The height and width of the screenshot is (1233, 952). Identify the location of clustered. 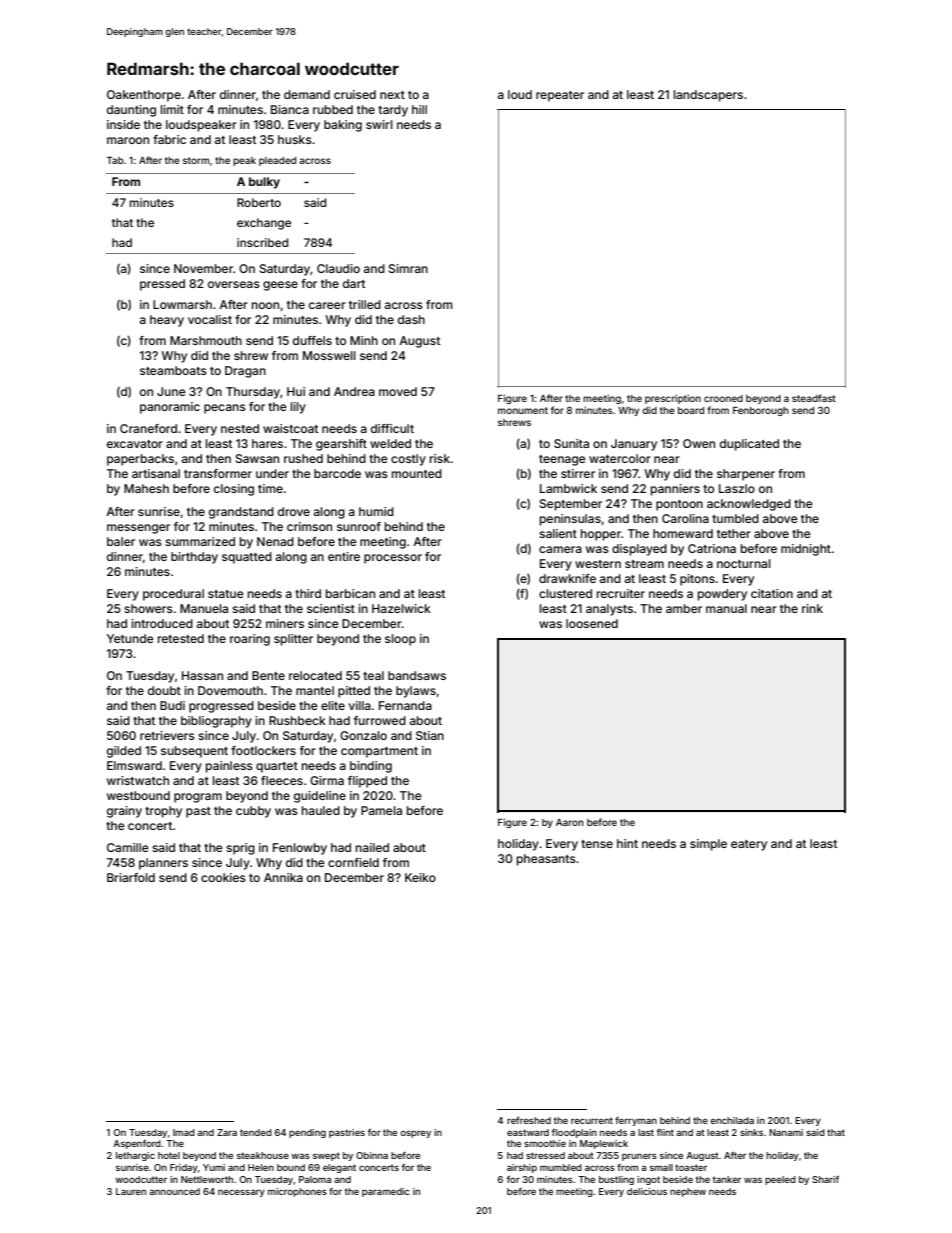
(565, 593).
